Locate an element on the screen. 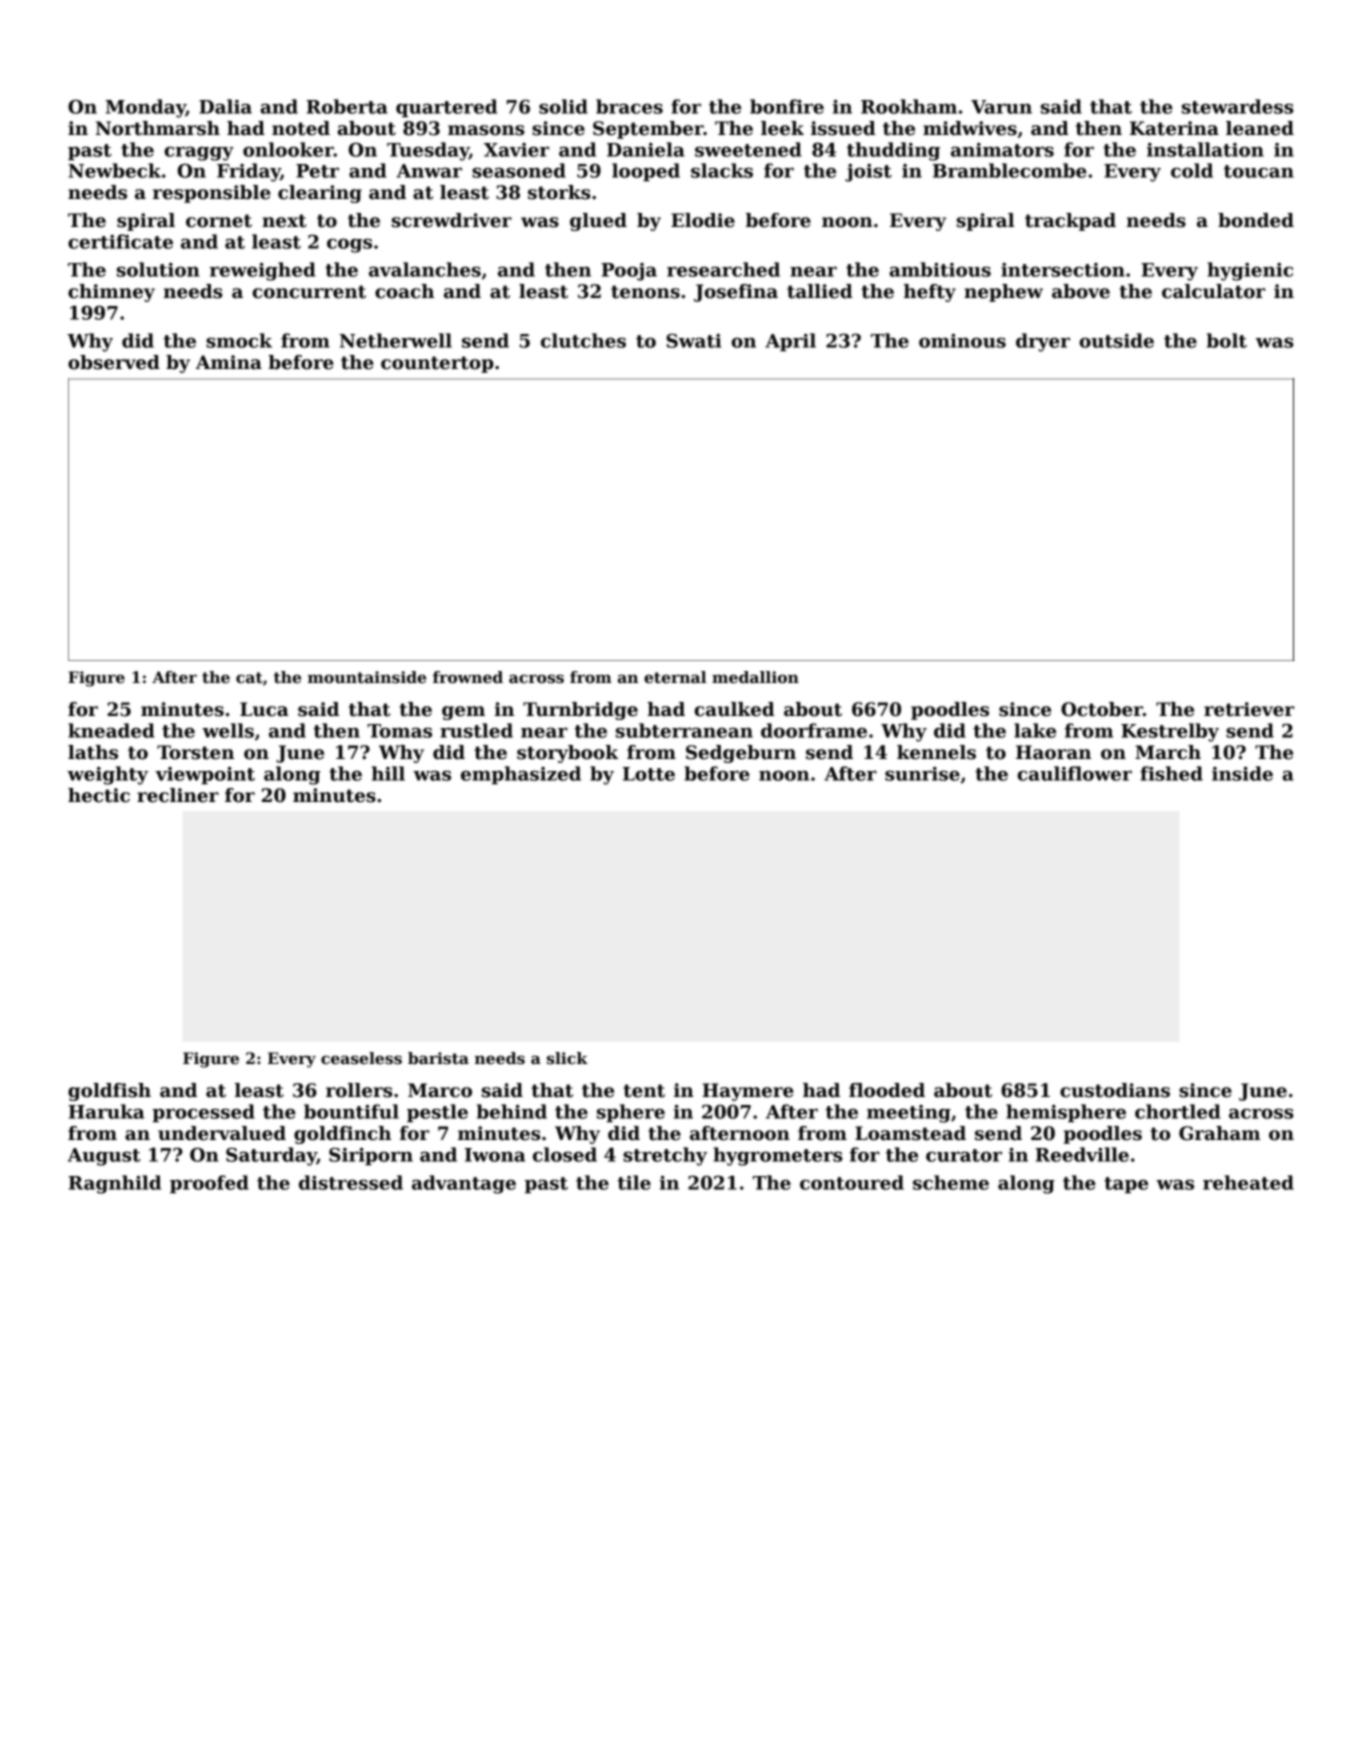 The width and height of the screenshot is (1362, 1762). medallion is located at coordinates (755, 677).
